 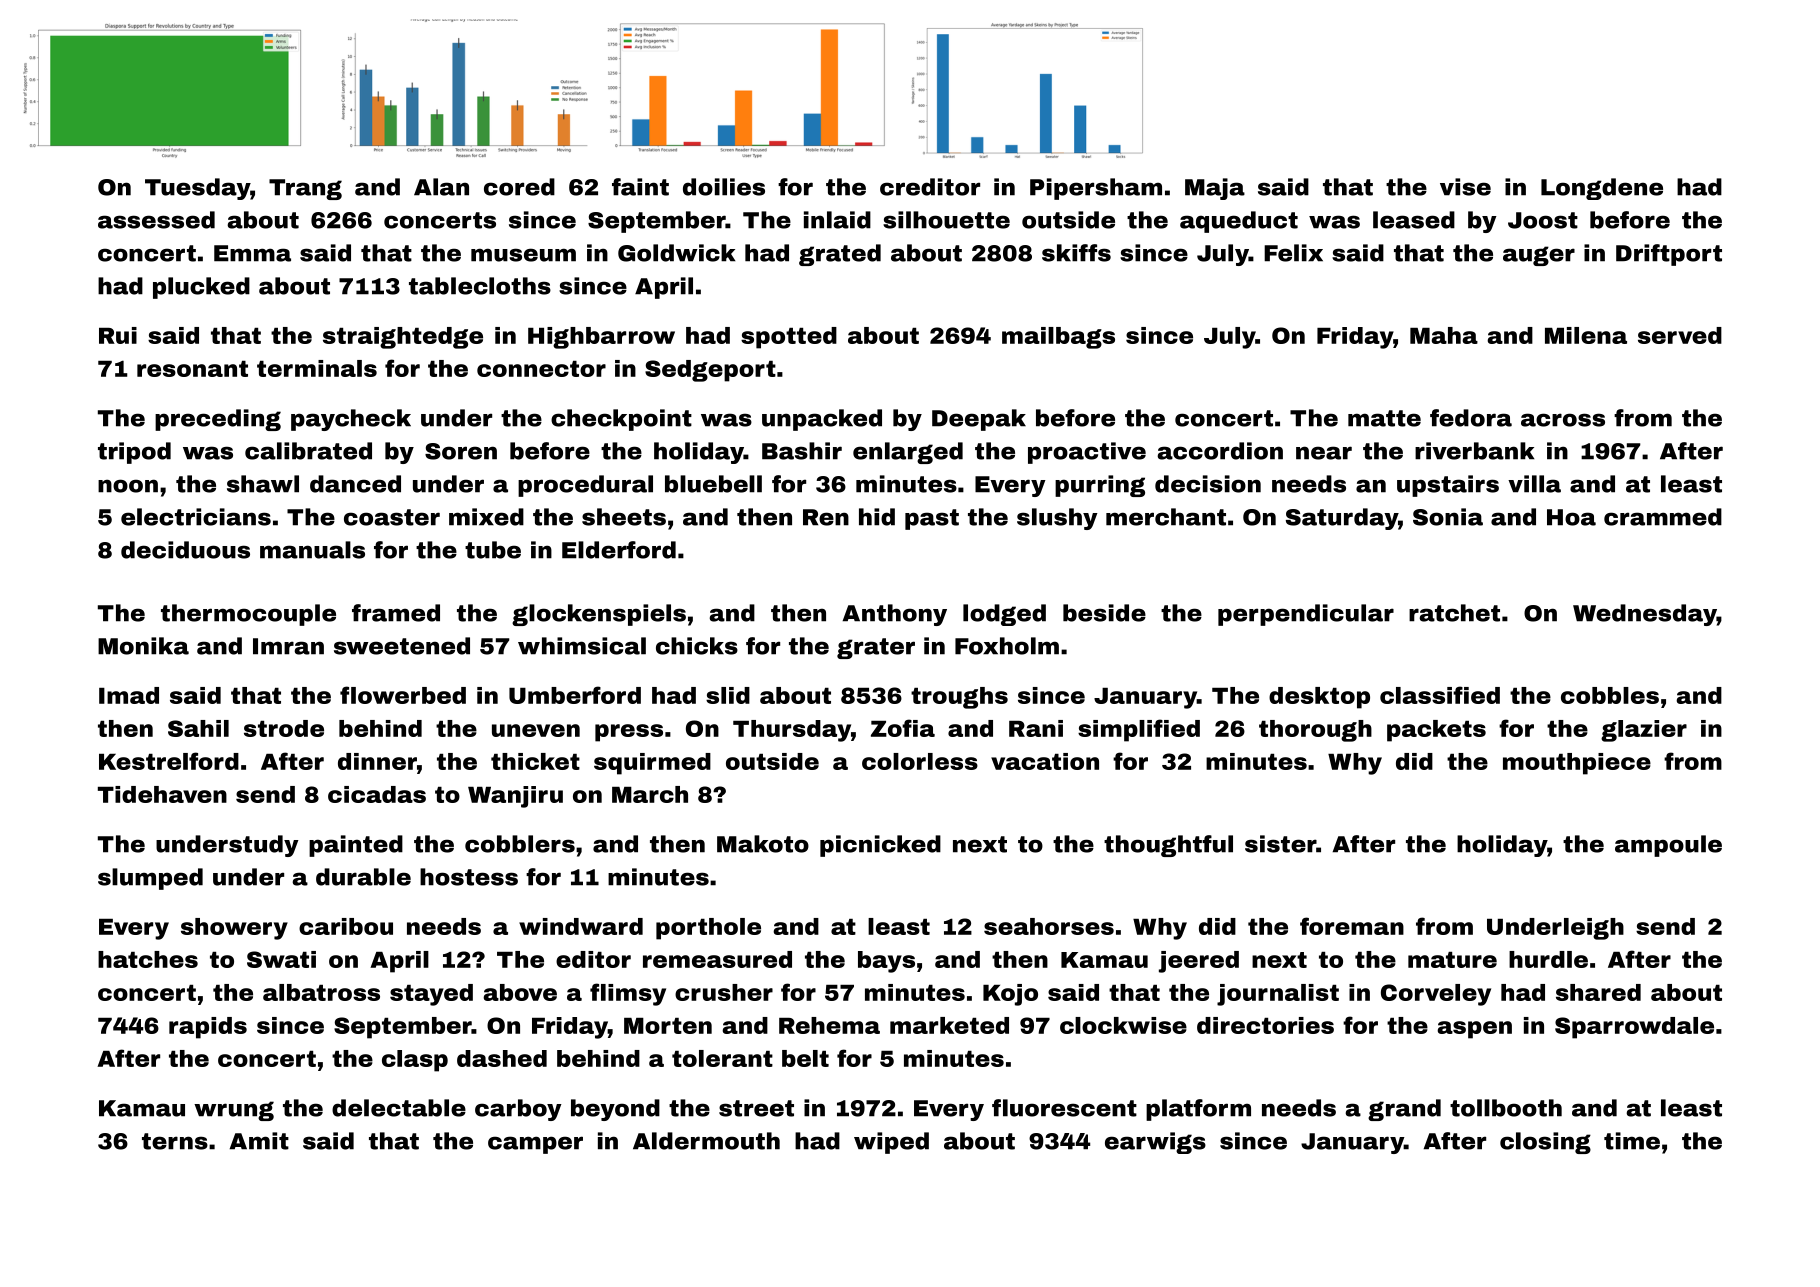 I want to click on preceding, so click(x=218, y=420).
